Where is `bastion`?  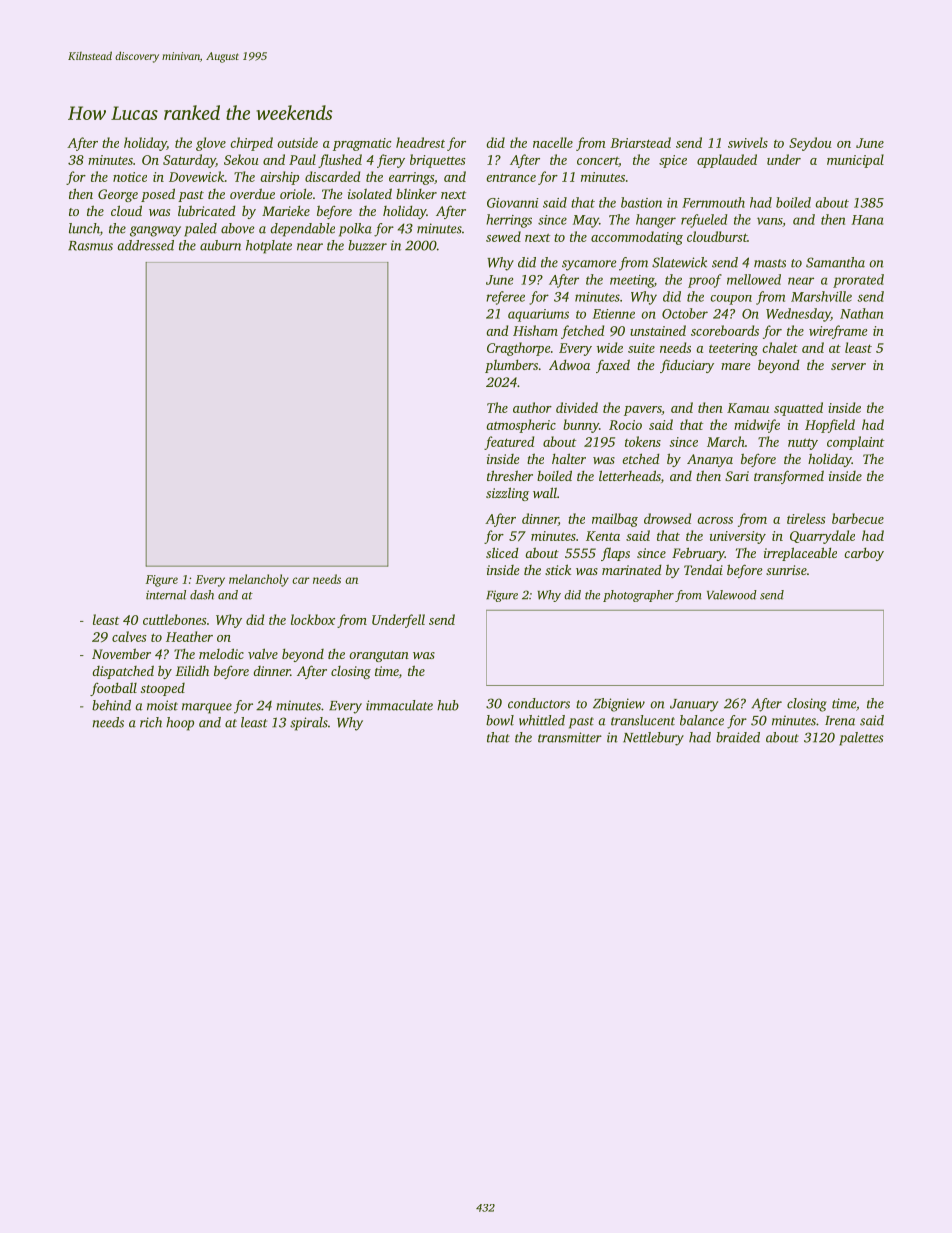
bastion is located at coordinates (641, 202).
